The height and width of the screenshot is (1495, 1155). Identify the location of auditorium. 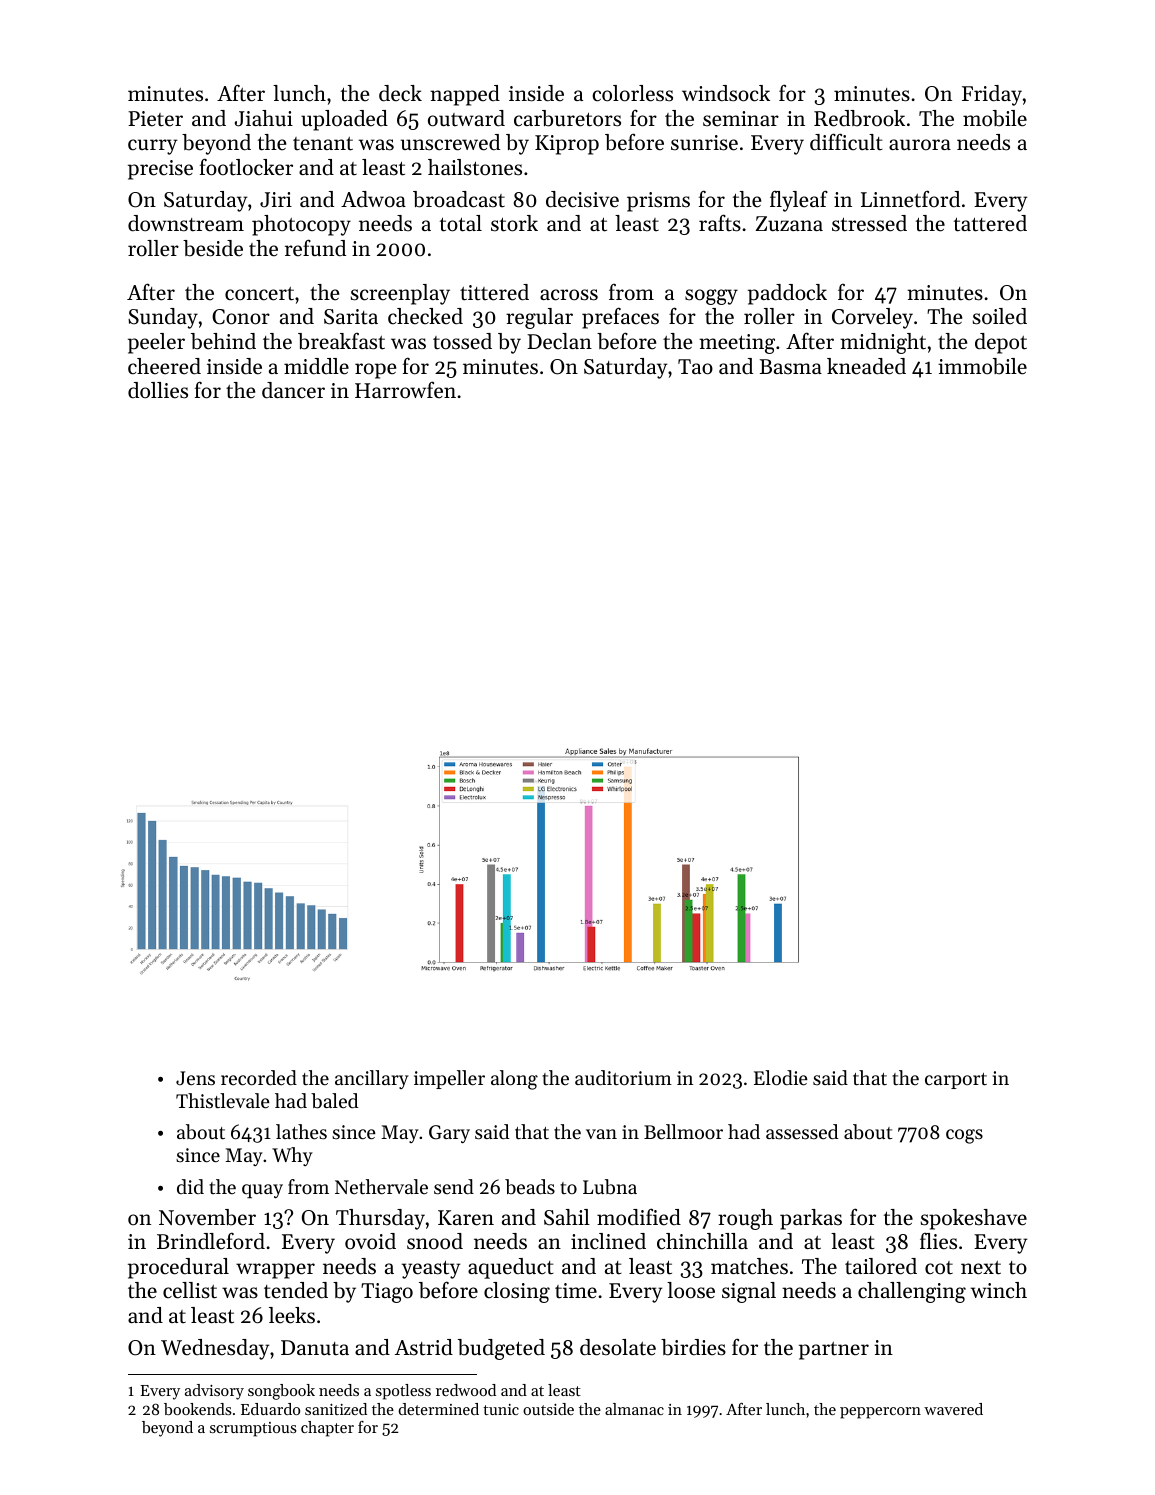
(623, 1077).
